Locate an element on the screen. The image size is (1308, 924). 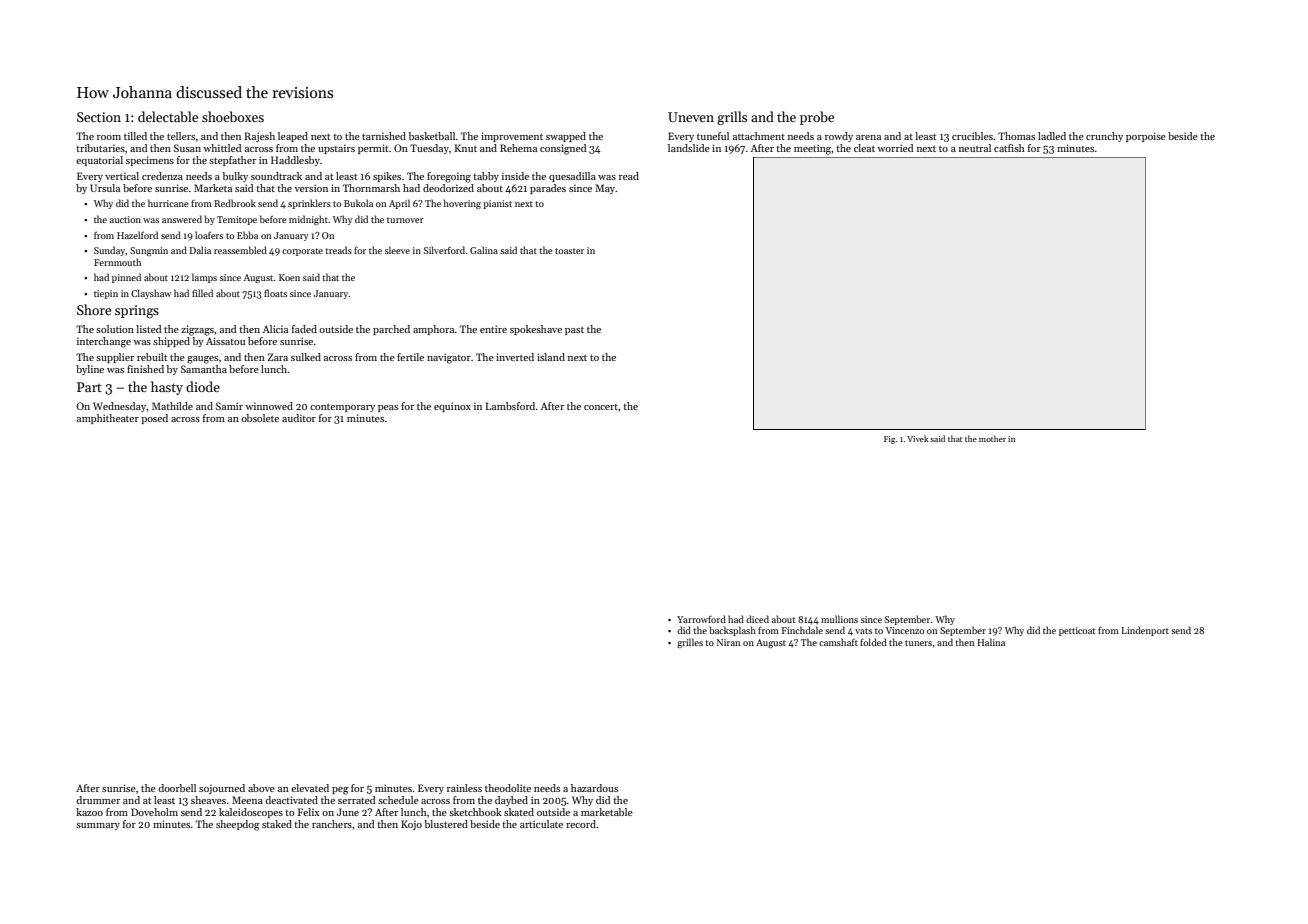
Halina is located at coordinates (991, 642).
